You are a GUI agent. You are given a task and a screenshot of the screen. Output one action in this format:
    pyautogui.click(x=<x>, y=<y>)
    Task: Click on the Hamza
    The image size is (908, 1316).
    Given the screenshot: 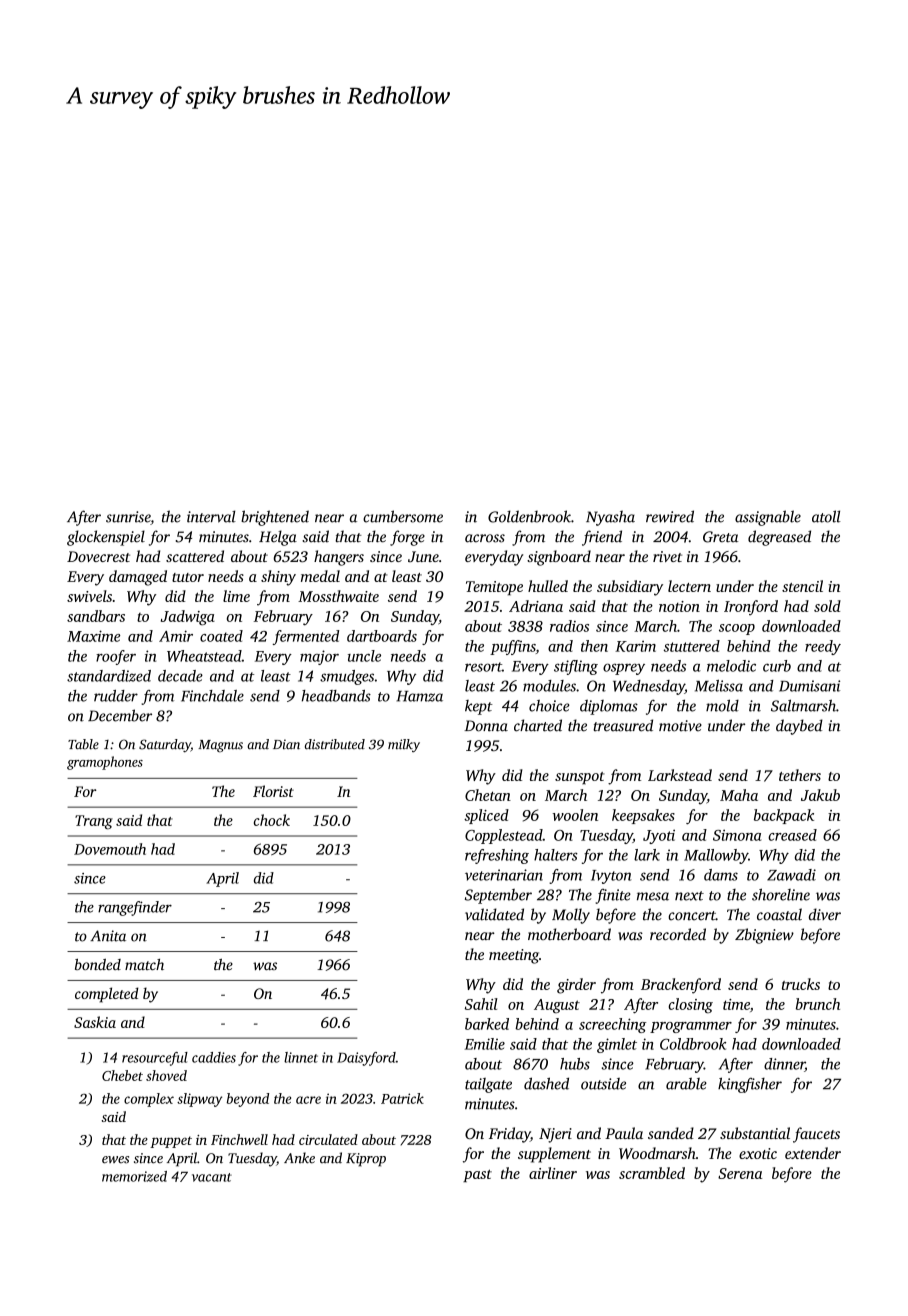 What is the action you would take?
    pyautogui.click(x=419, y=696)
